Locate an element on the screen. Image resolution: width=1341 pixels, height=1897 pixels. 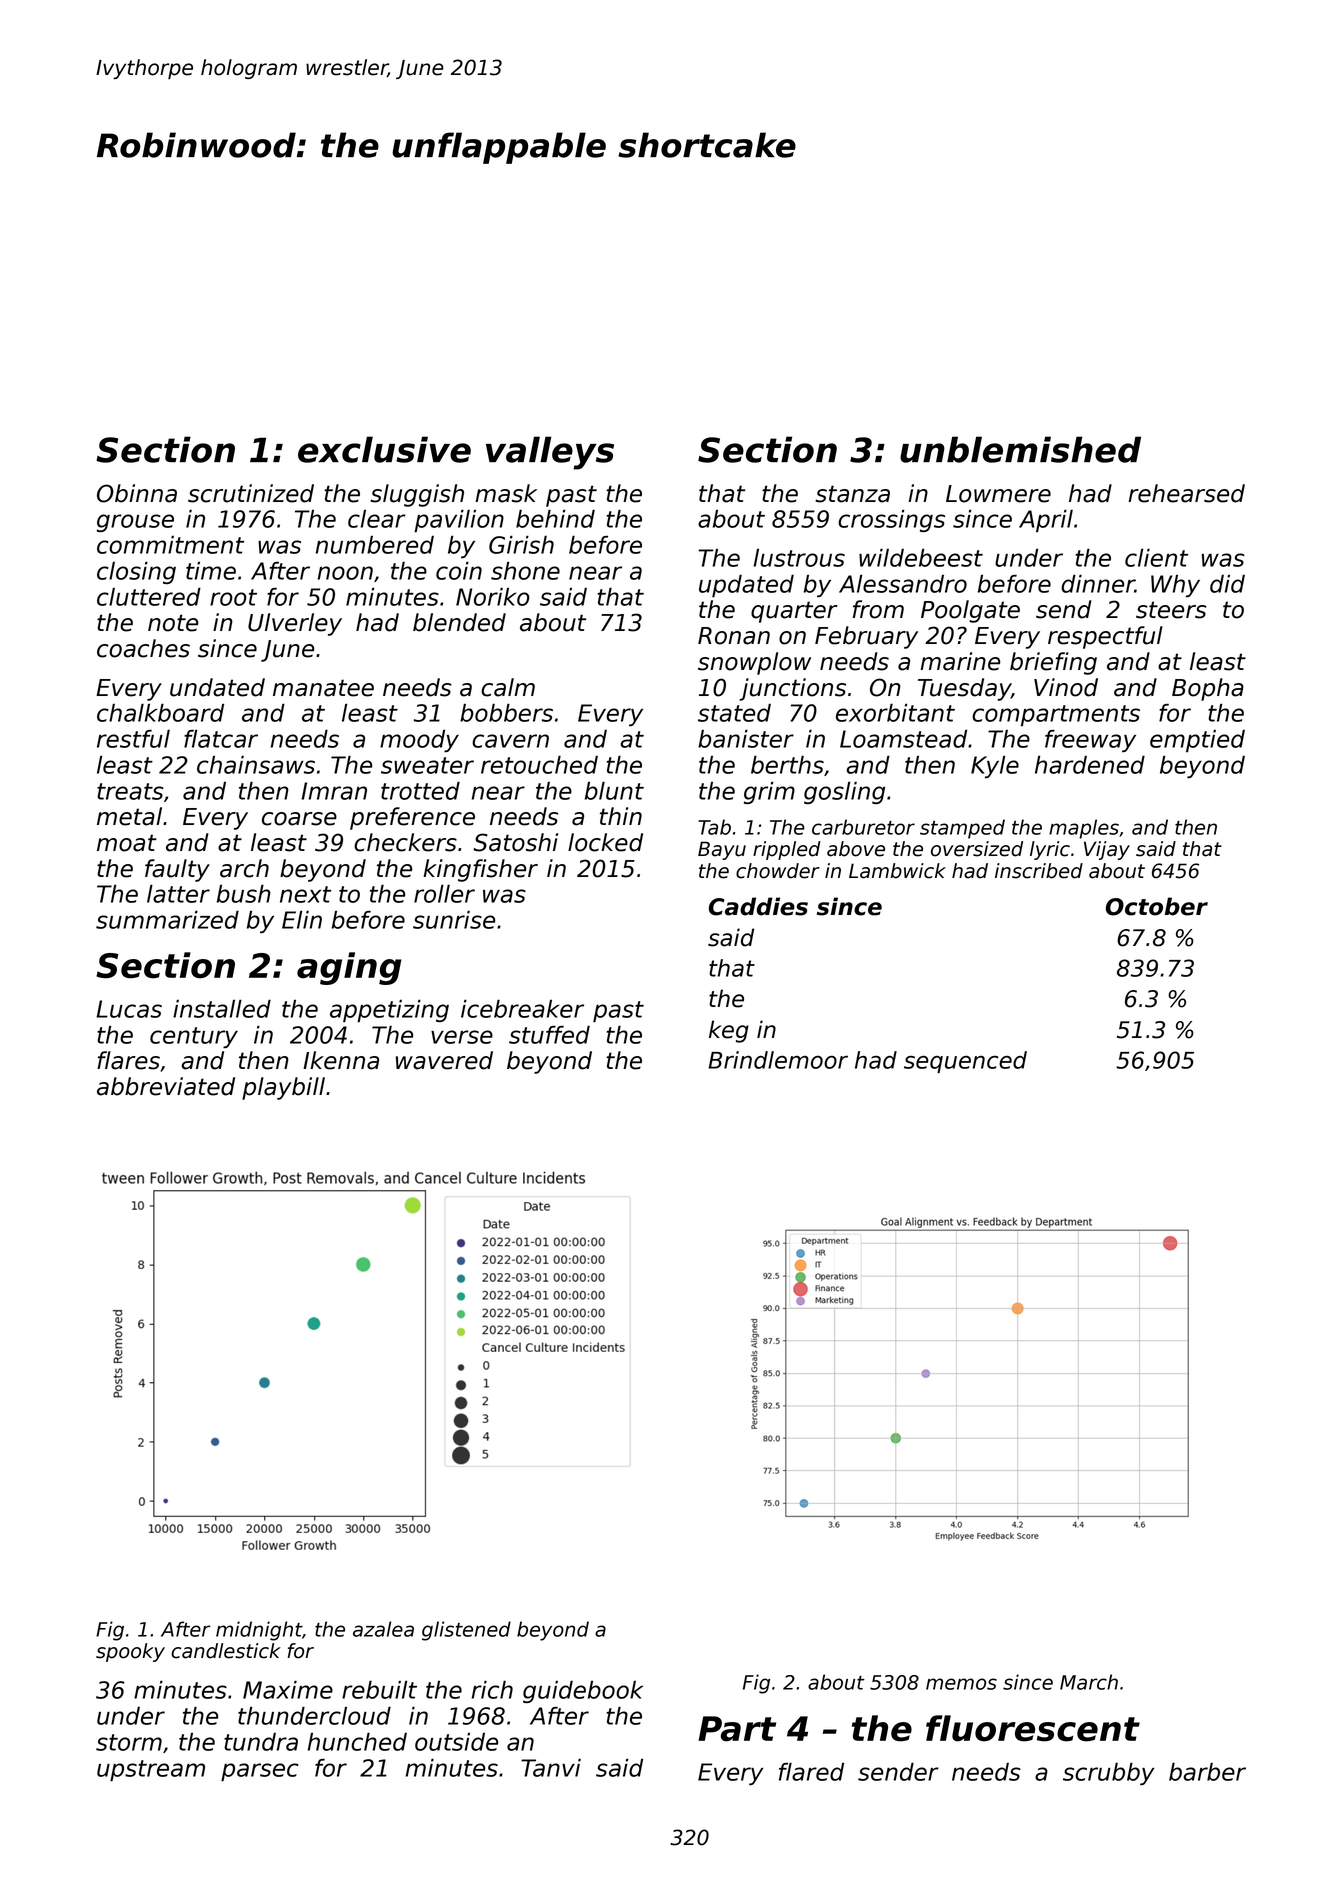
valleys is located at coordinates (550, 453).
